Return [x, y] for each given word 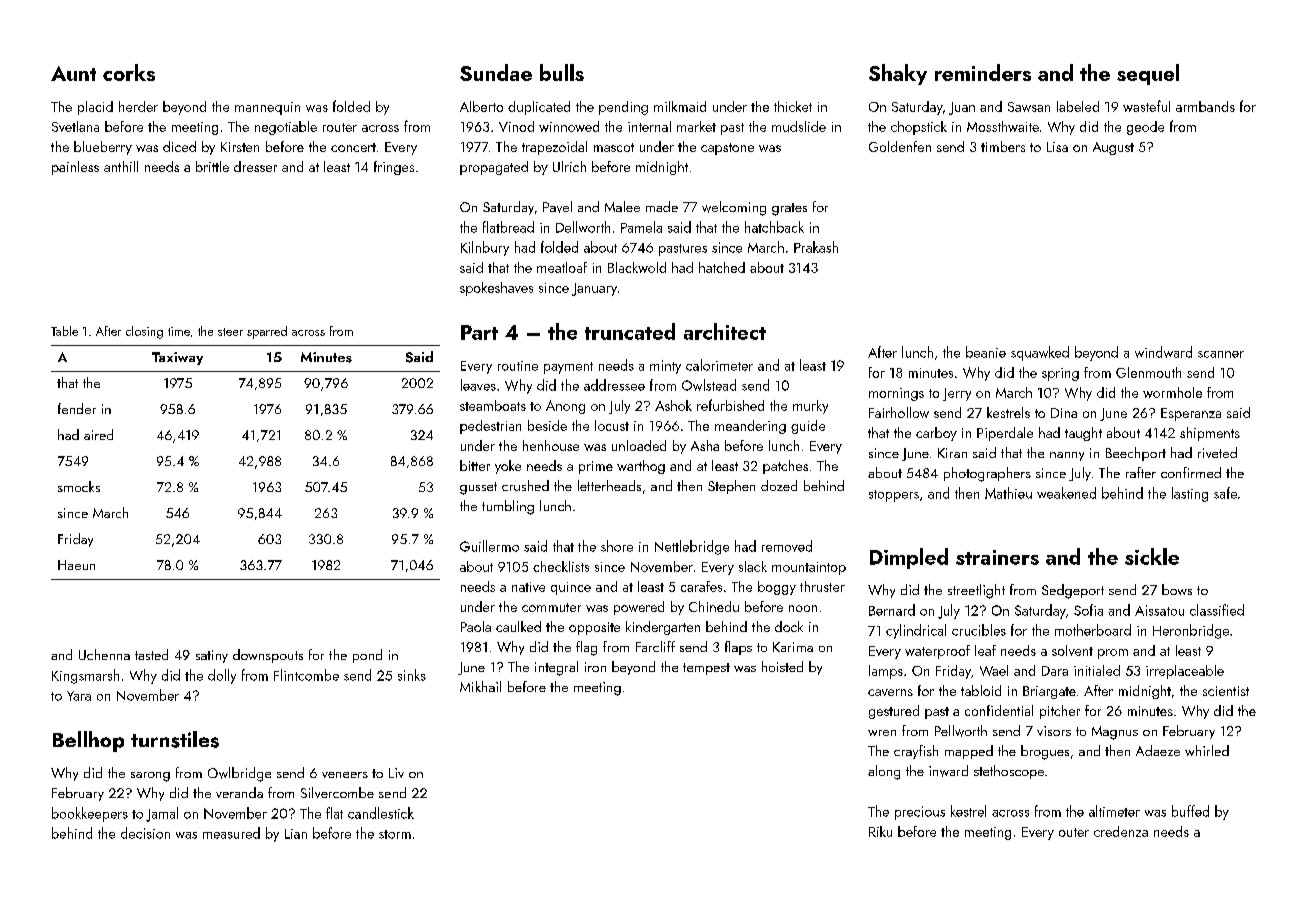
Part [479, 332]
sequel [1148, 74]
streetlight [976, 591]
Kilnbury [485, 248]
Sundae [496, 72]
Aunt [73, 73]
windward [1163, 352]
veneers [345, 775]
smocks [79, 486]
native [528, 587]
